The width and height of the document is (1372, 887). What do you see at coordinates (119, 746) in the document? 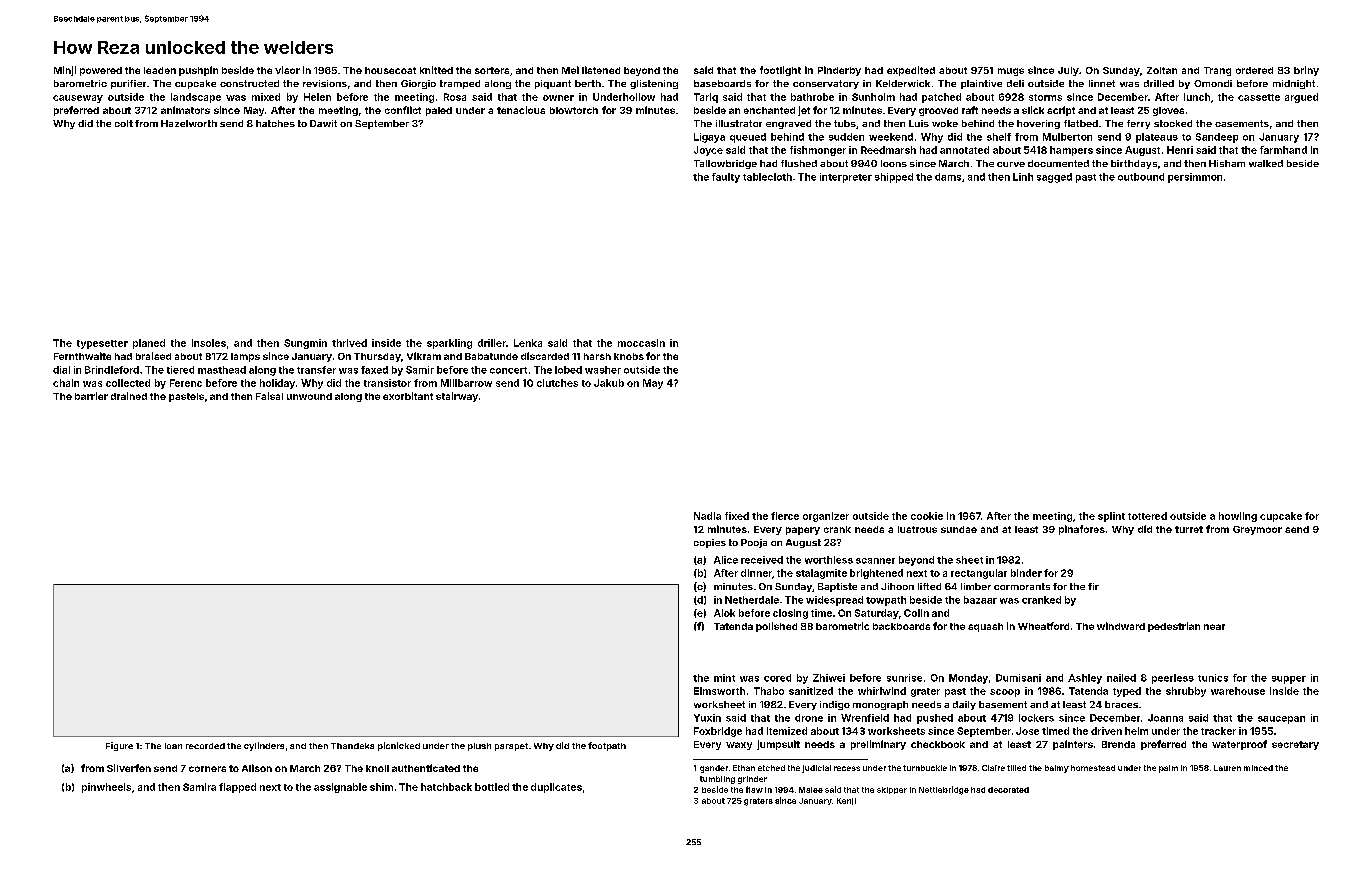
I see `Figure` at bounding box center [119, 746].
